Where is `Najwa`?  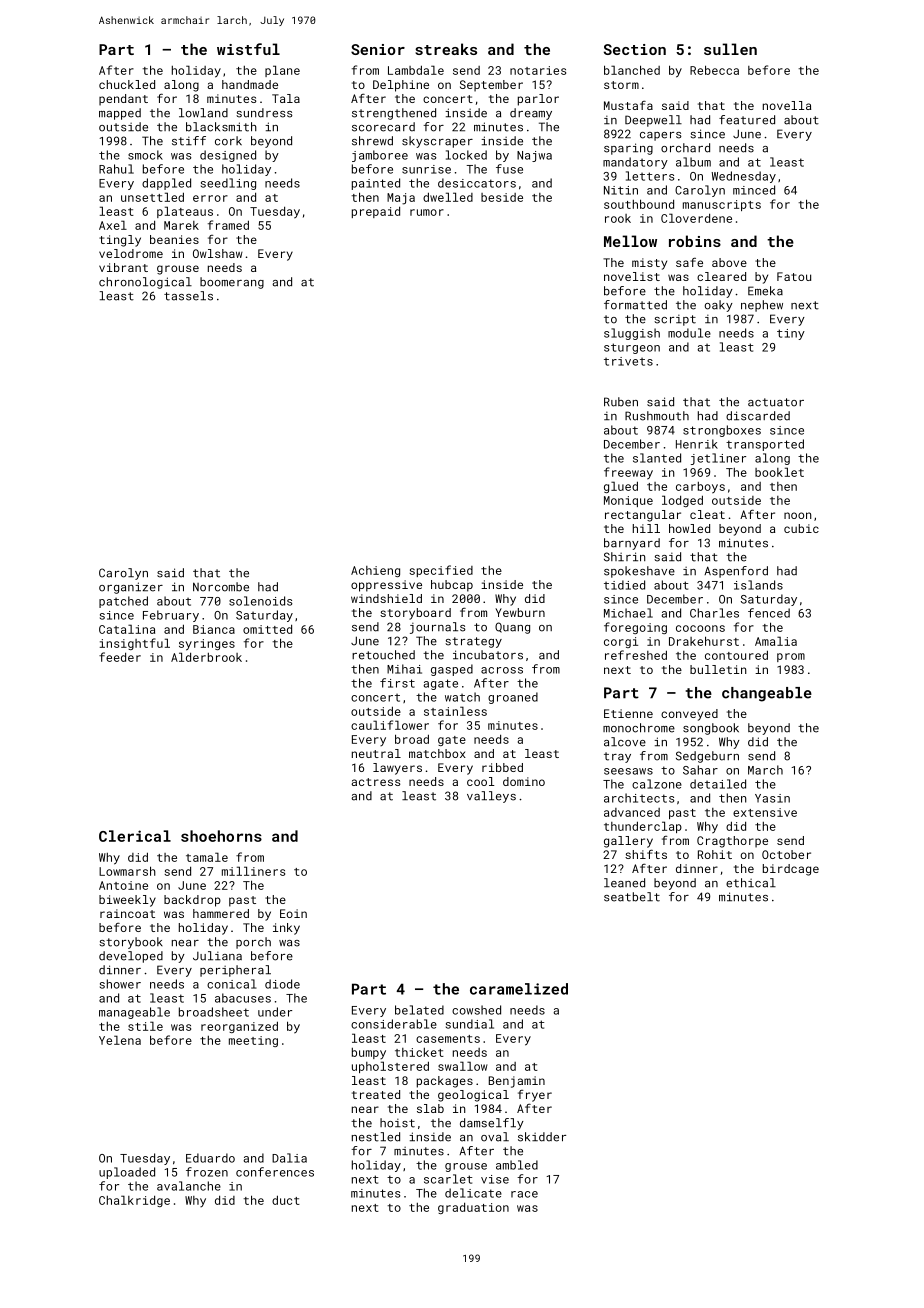
Najwa is located at coordinates (534, 156).
